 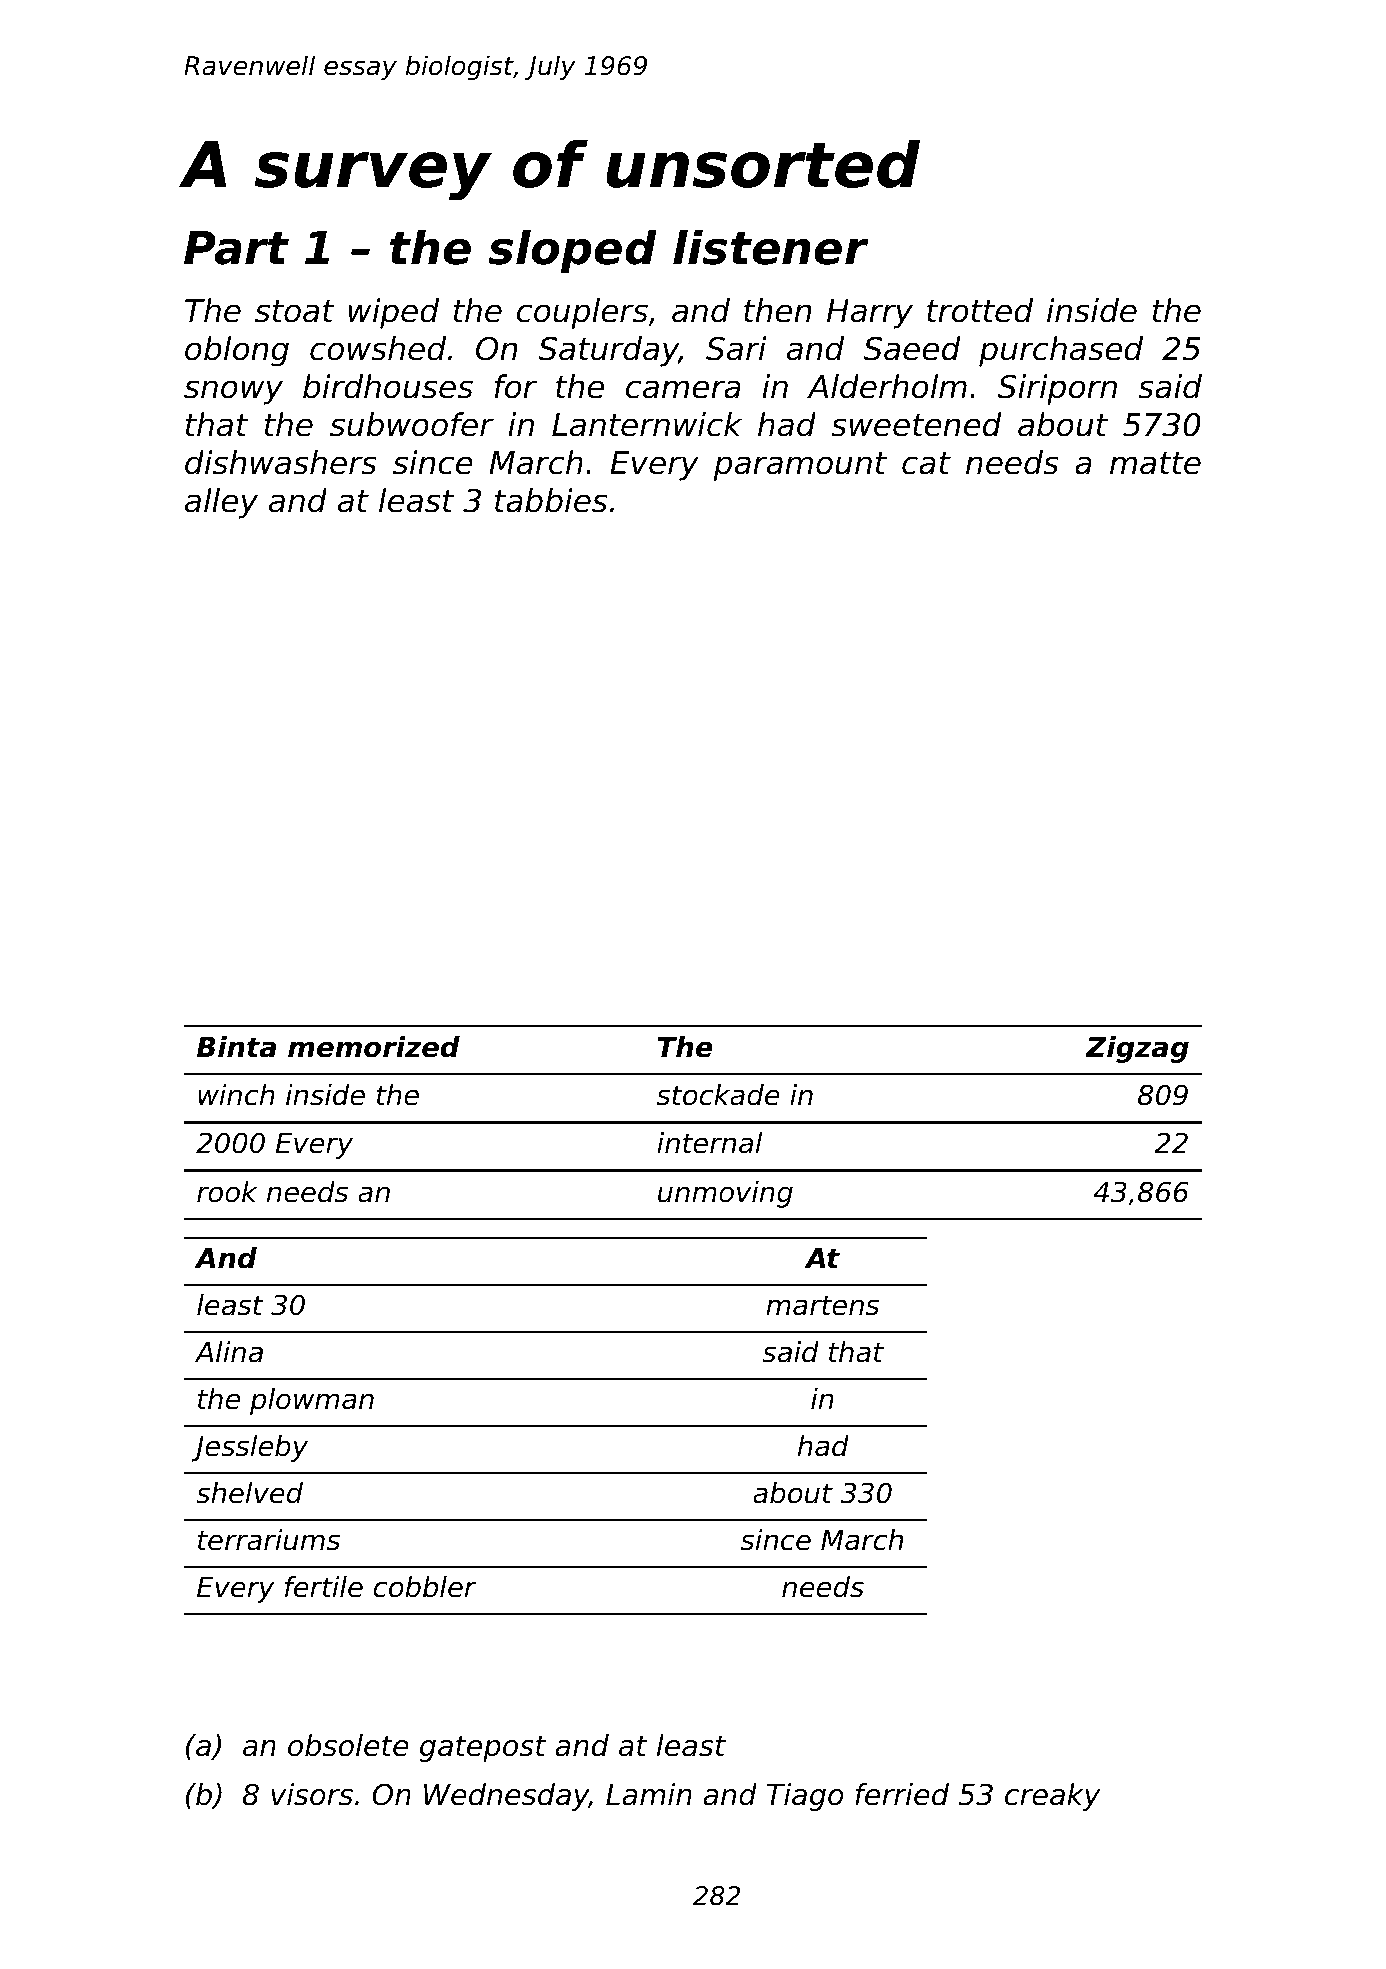 I want to click on creaky, so click(x=1053, y=1797).
